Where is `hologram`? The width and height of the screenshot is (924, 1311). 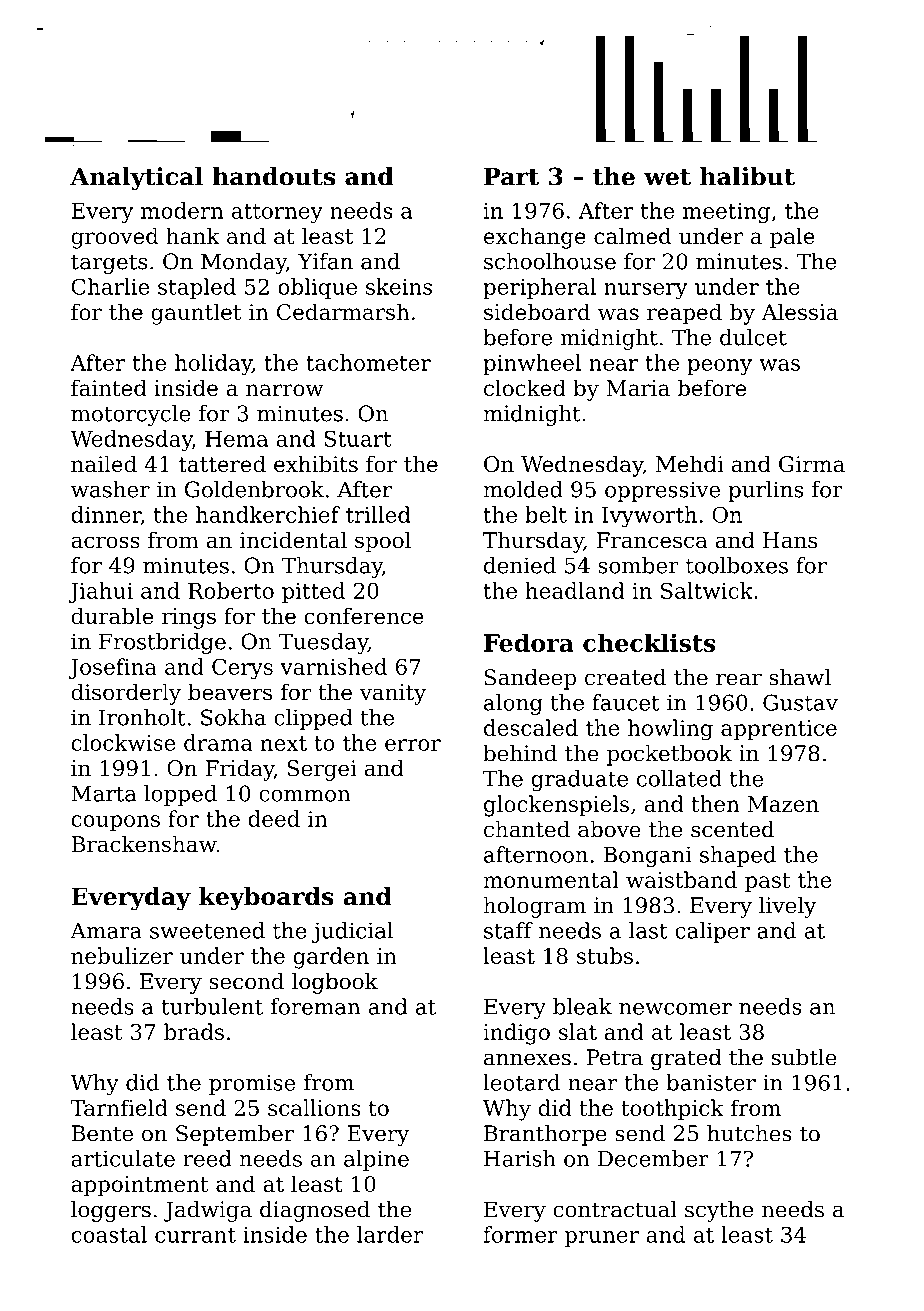 hologram is located at coordinates (534, 907).
